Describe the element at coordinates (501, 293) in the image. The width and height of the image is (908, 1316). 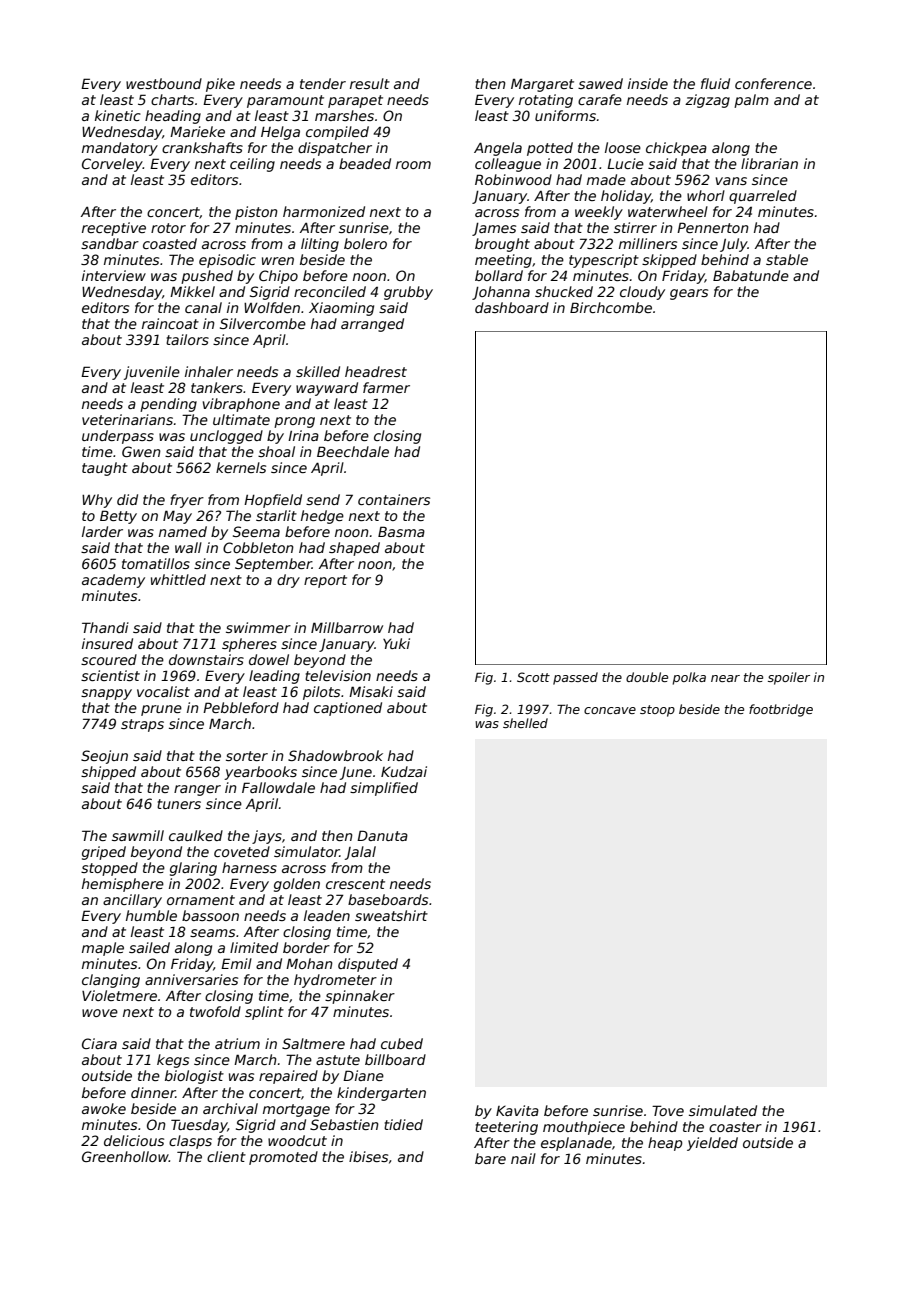
I see `Johanna` at that location.
